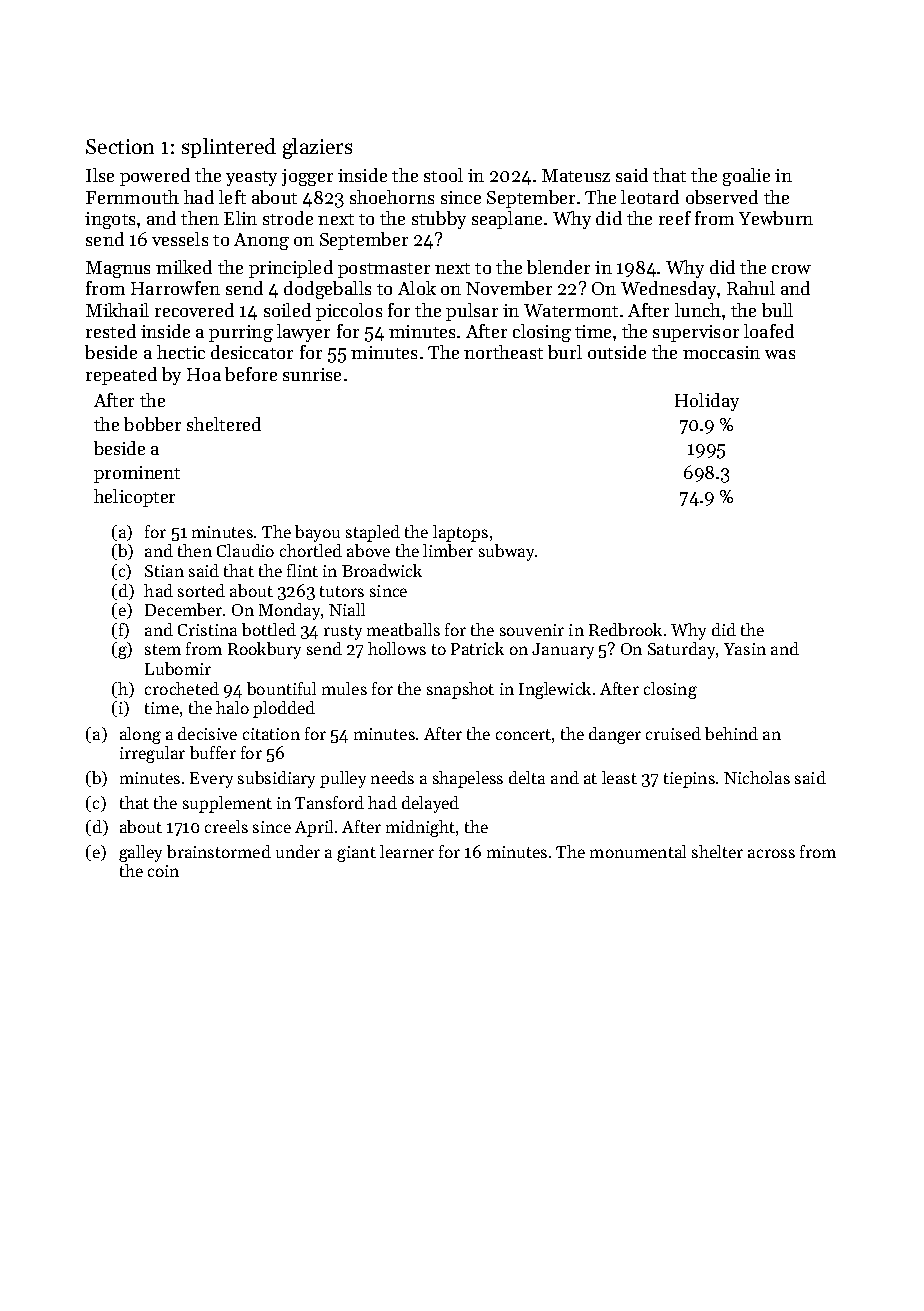  Describe the element at coordinates (111, 331) in the screenshot. I see `rested` at that location.
